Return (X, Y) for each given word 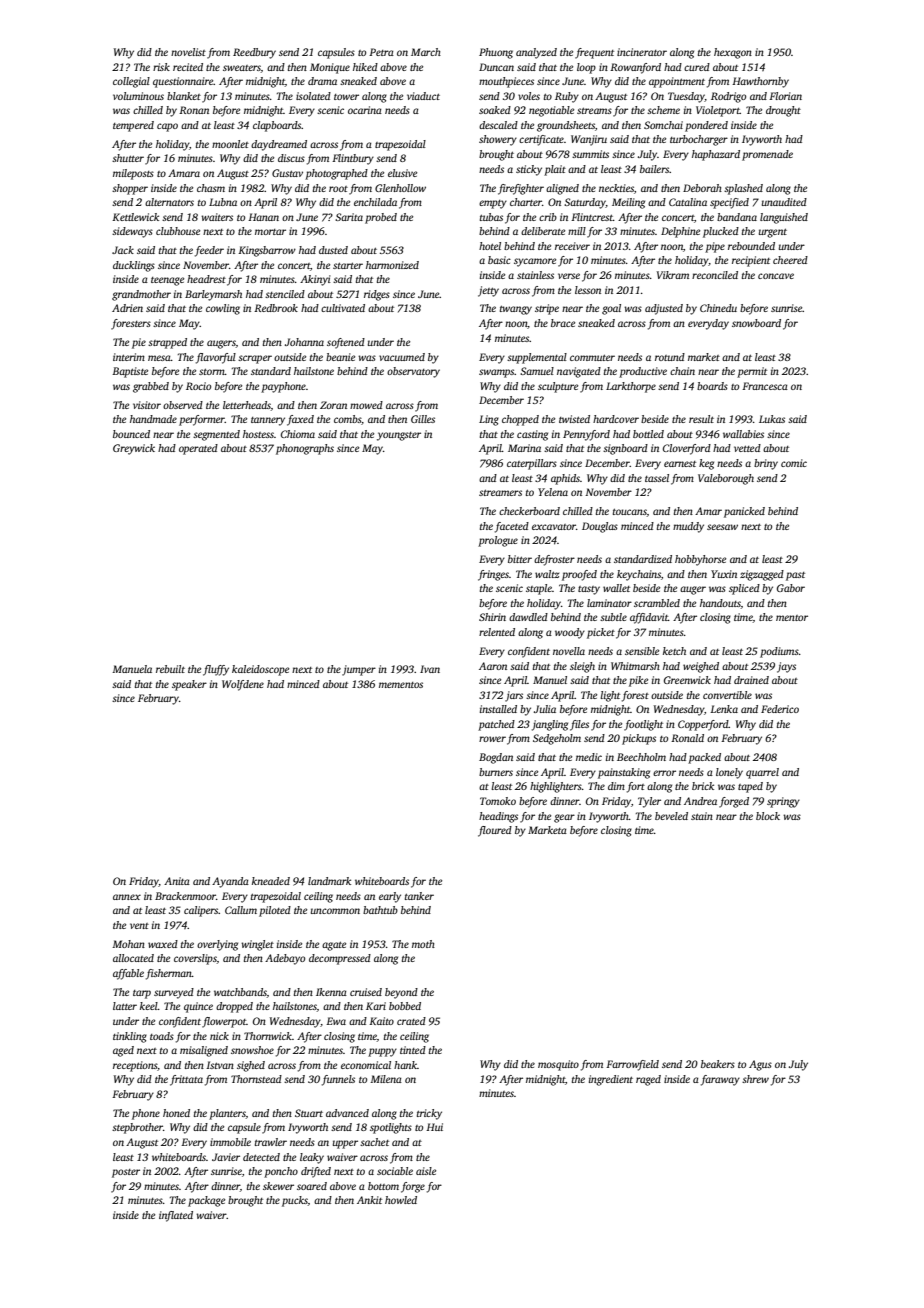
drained (751, 680)
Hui (434, 1127)
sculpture (558, 387)
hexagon (733, 53)
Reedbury (254, 53)
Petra (381, 52)
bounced (131, 434)
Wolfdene (243, 685)
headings (498, 817)
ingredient (611, 1080)
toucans (630, 513)
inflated (176, 1216)
